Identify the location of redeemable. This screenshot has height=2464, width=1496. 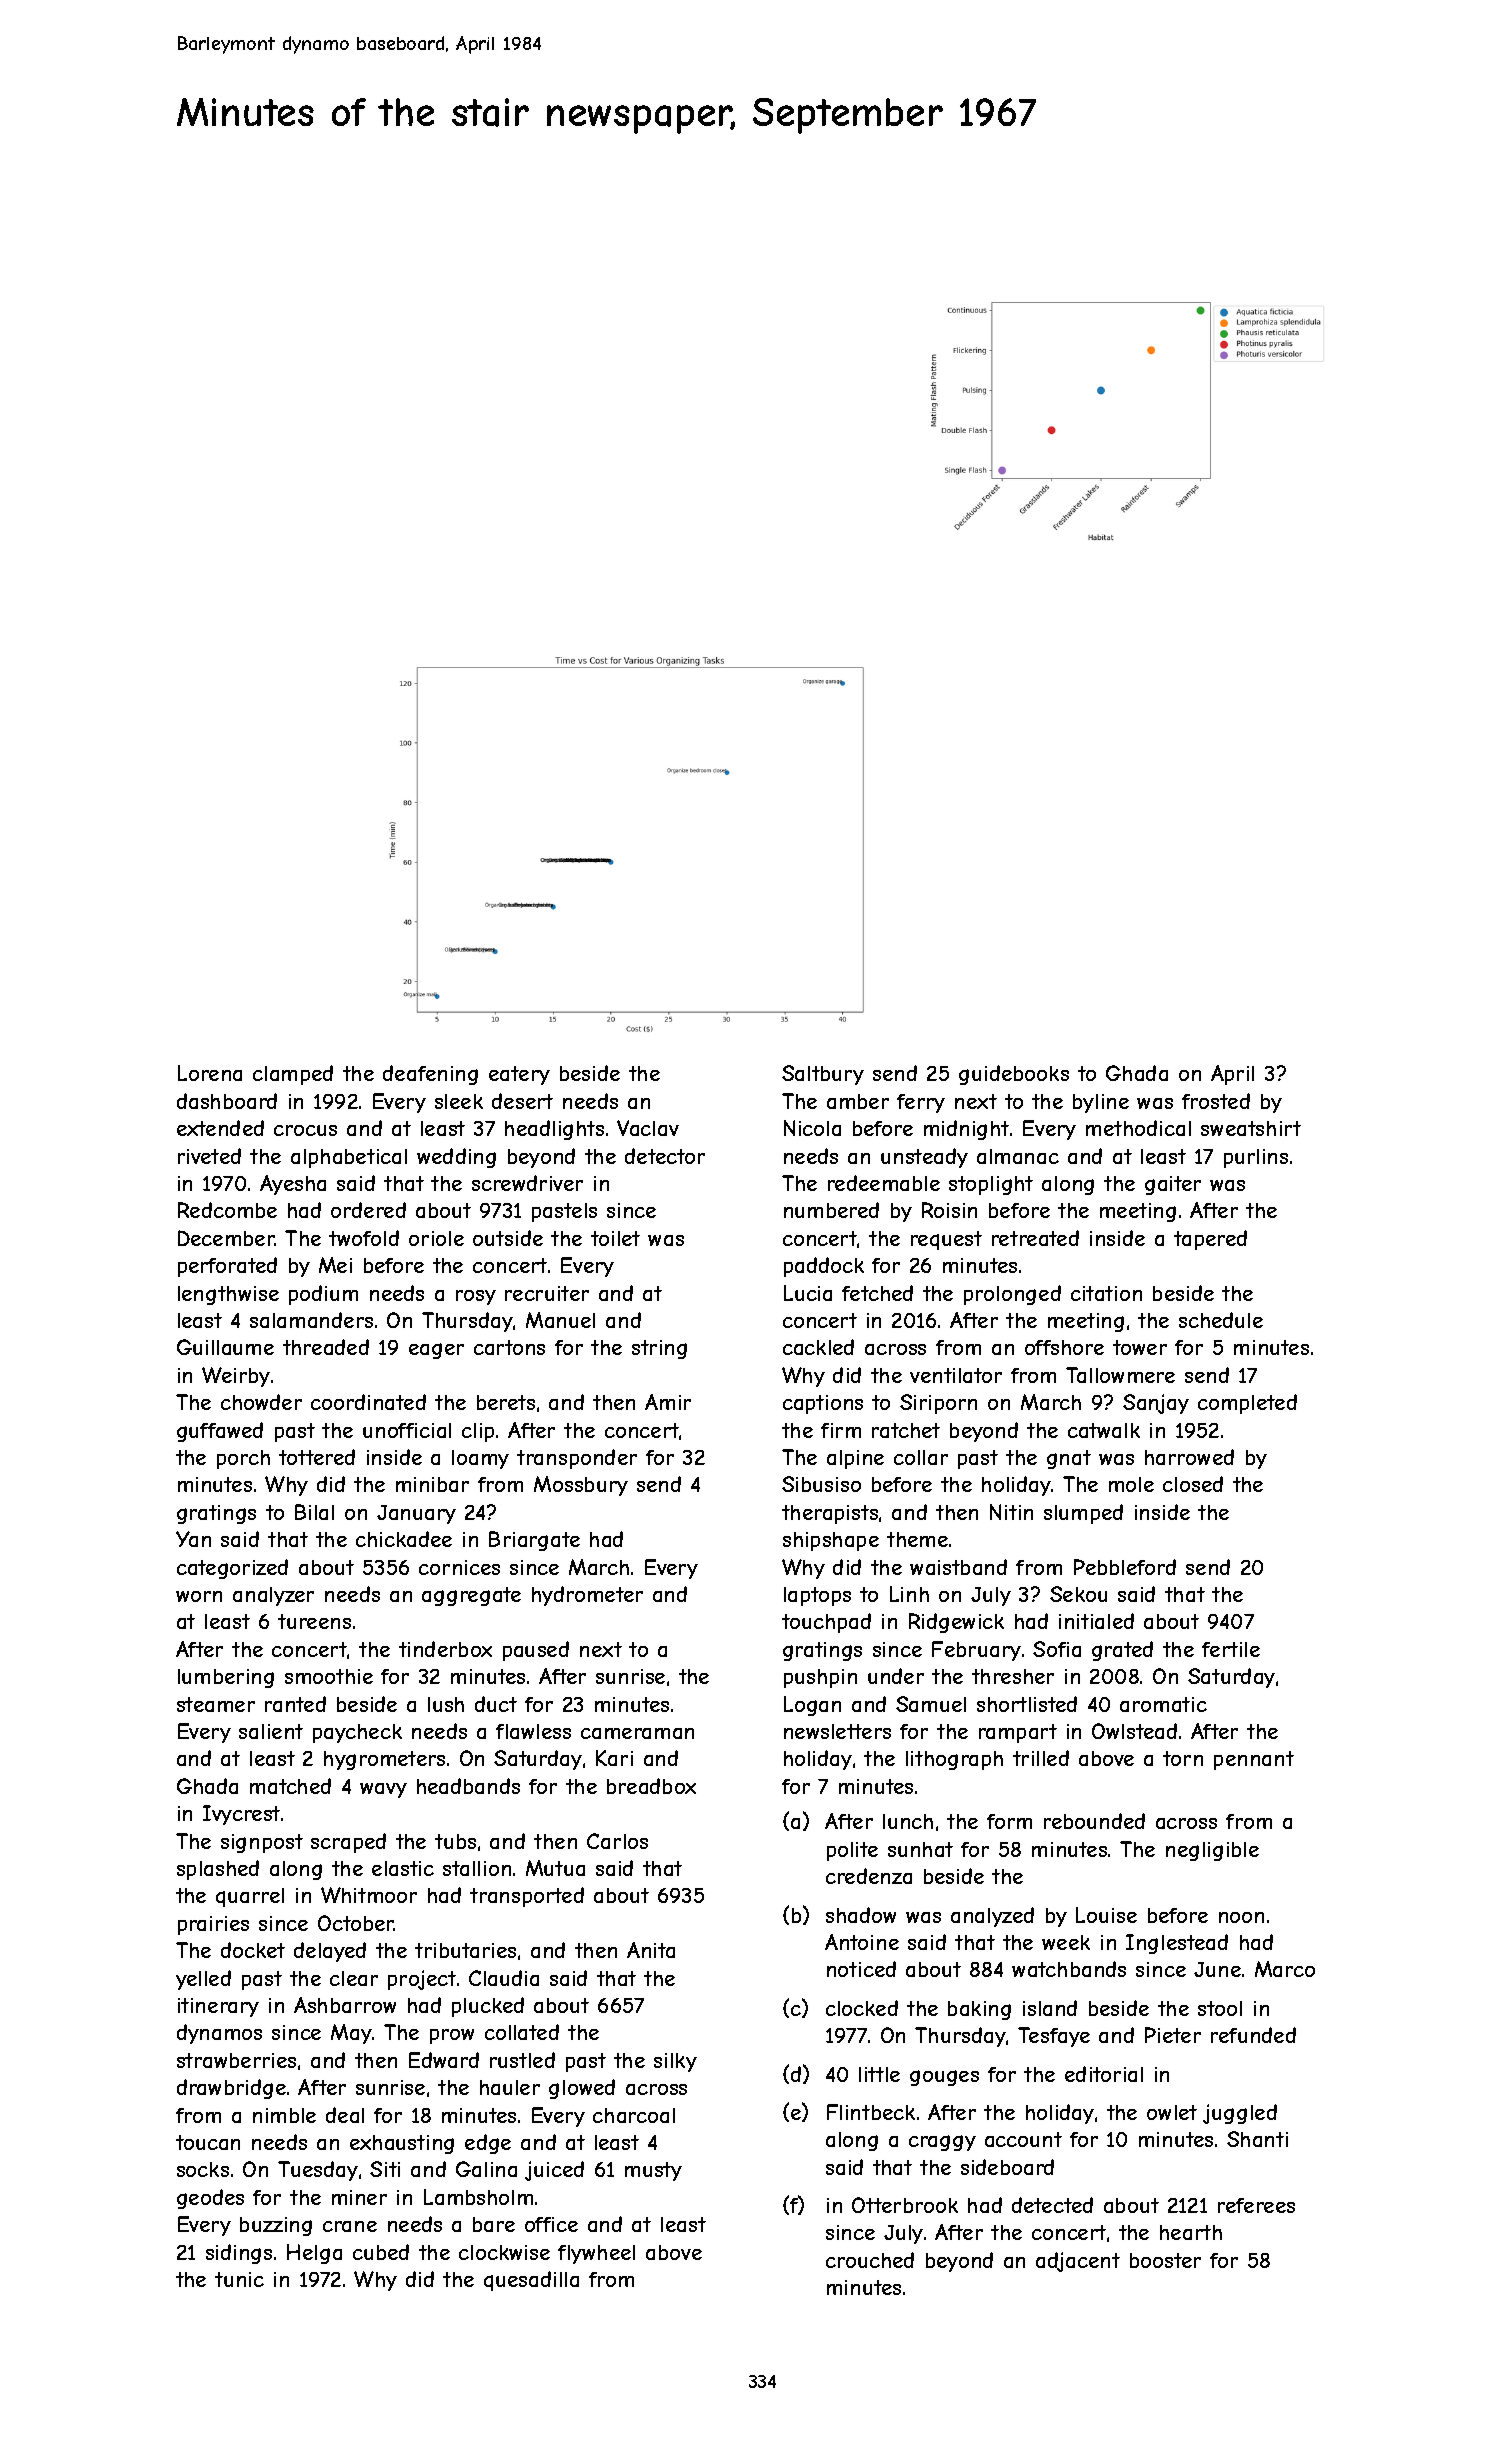
(884, 1183).
